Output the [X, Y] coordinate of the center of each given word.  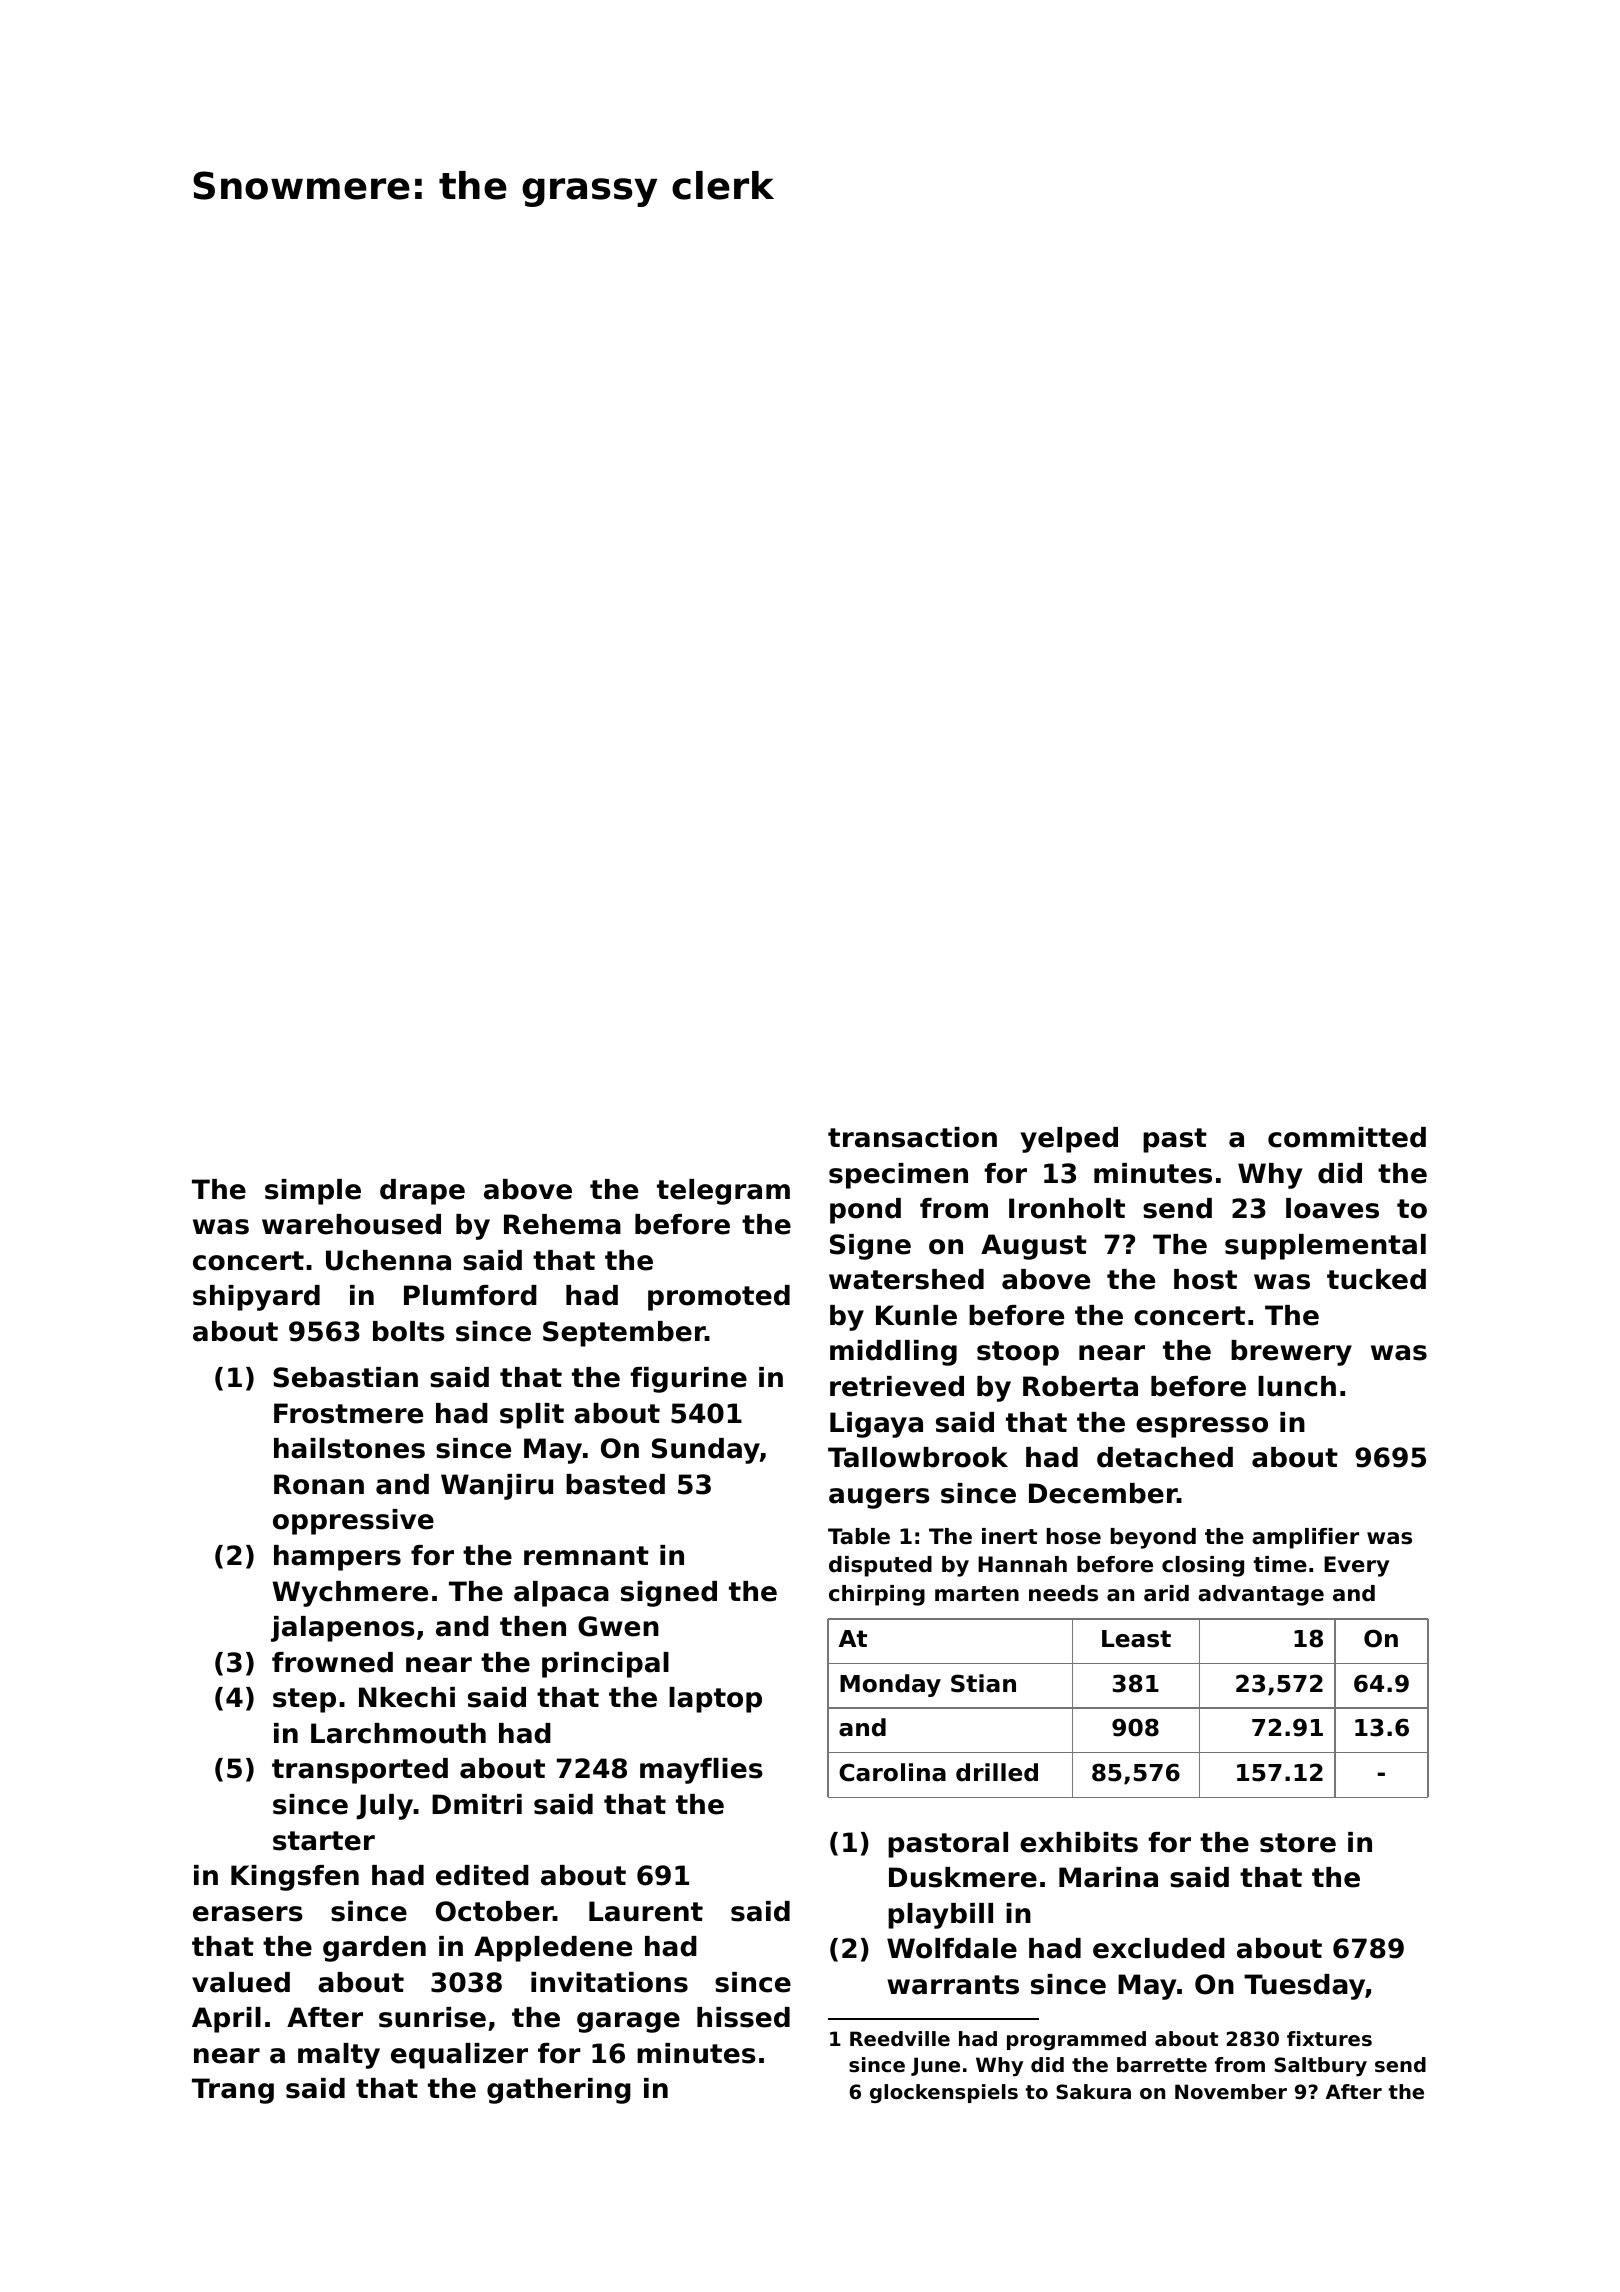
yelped [1069, 1140]
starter [324, 1841]
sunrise [432, 2017]
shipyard [256, 1298]
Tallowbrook [918, 1457]
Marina [1108, 1877]
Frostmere [348, 1413]
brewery [1291, 1353]
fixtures [1329, 2039]
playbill [940, 1916]
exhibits [1079, 1842]
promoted [719, 1298]
